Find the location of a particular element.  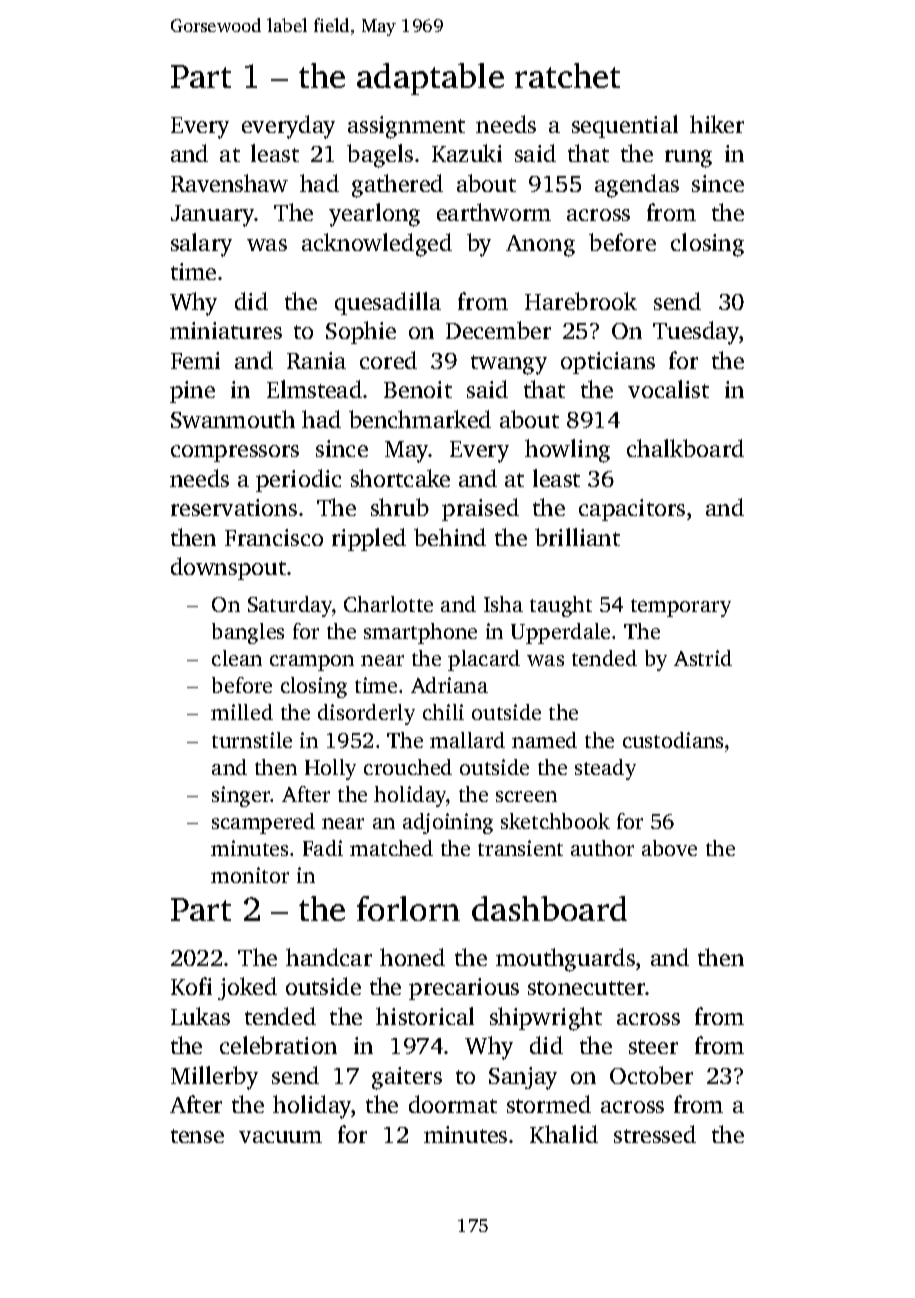

twangy is located at coordinates (509, 365).
